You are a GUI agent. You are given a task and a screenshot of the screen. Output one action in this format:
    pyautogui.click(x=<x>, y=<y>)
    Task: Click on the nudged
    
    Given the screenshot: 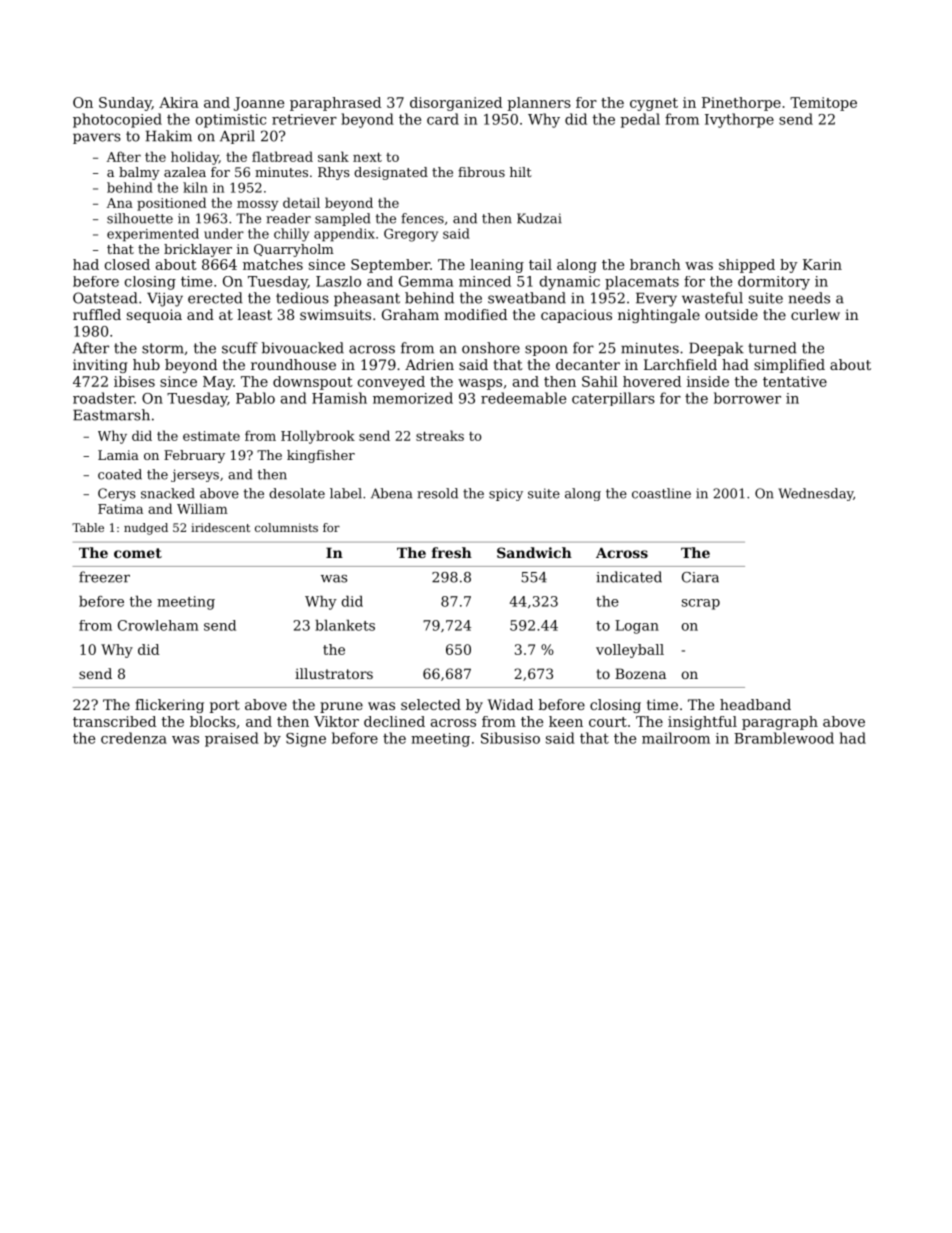 What is the action you would take?
    pyautogui.click(x=146, y=529)
